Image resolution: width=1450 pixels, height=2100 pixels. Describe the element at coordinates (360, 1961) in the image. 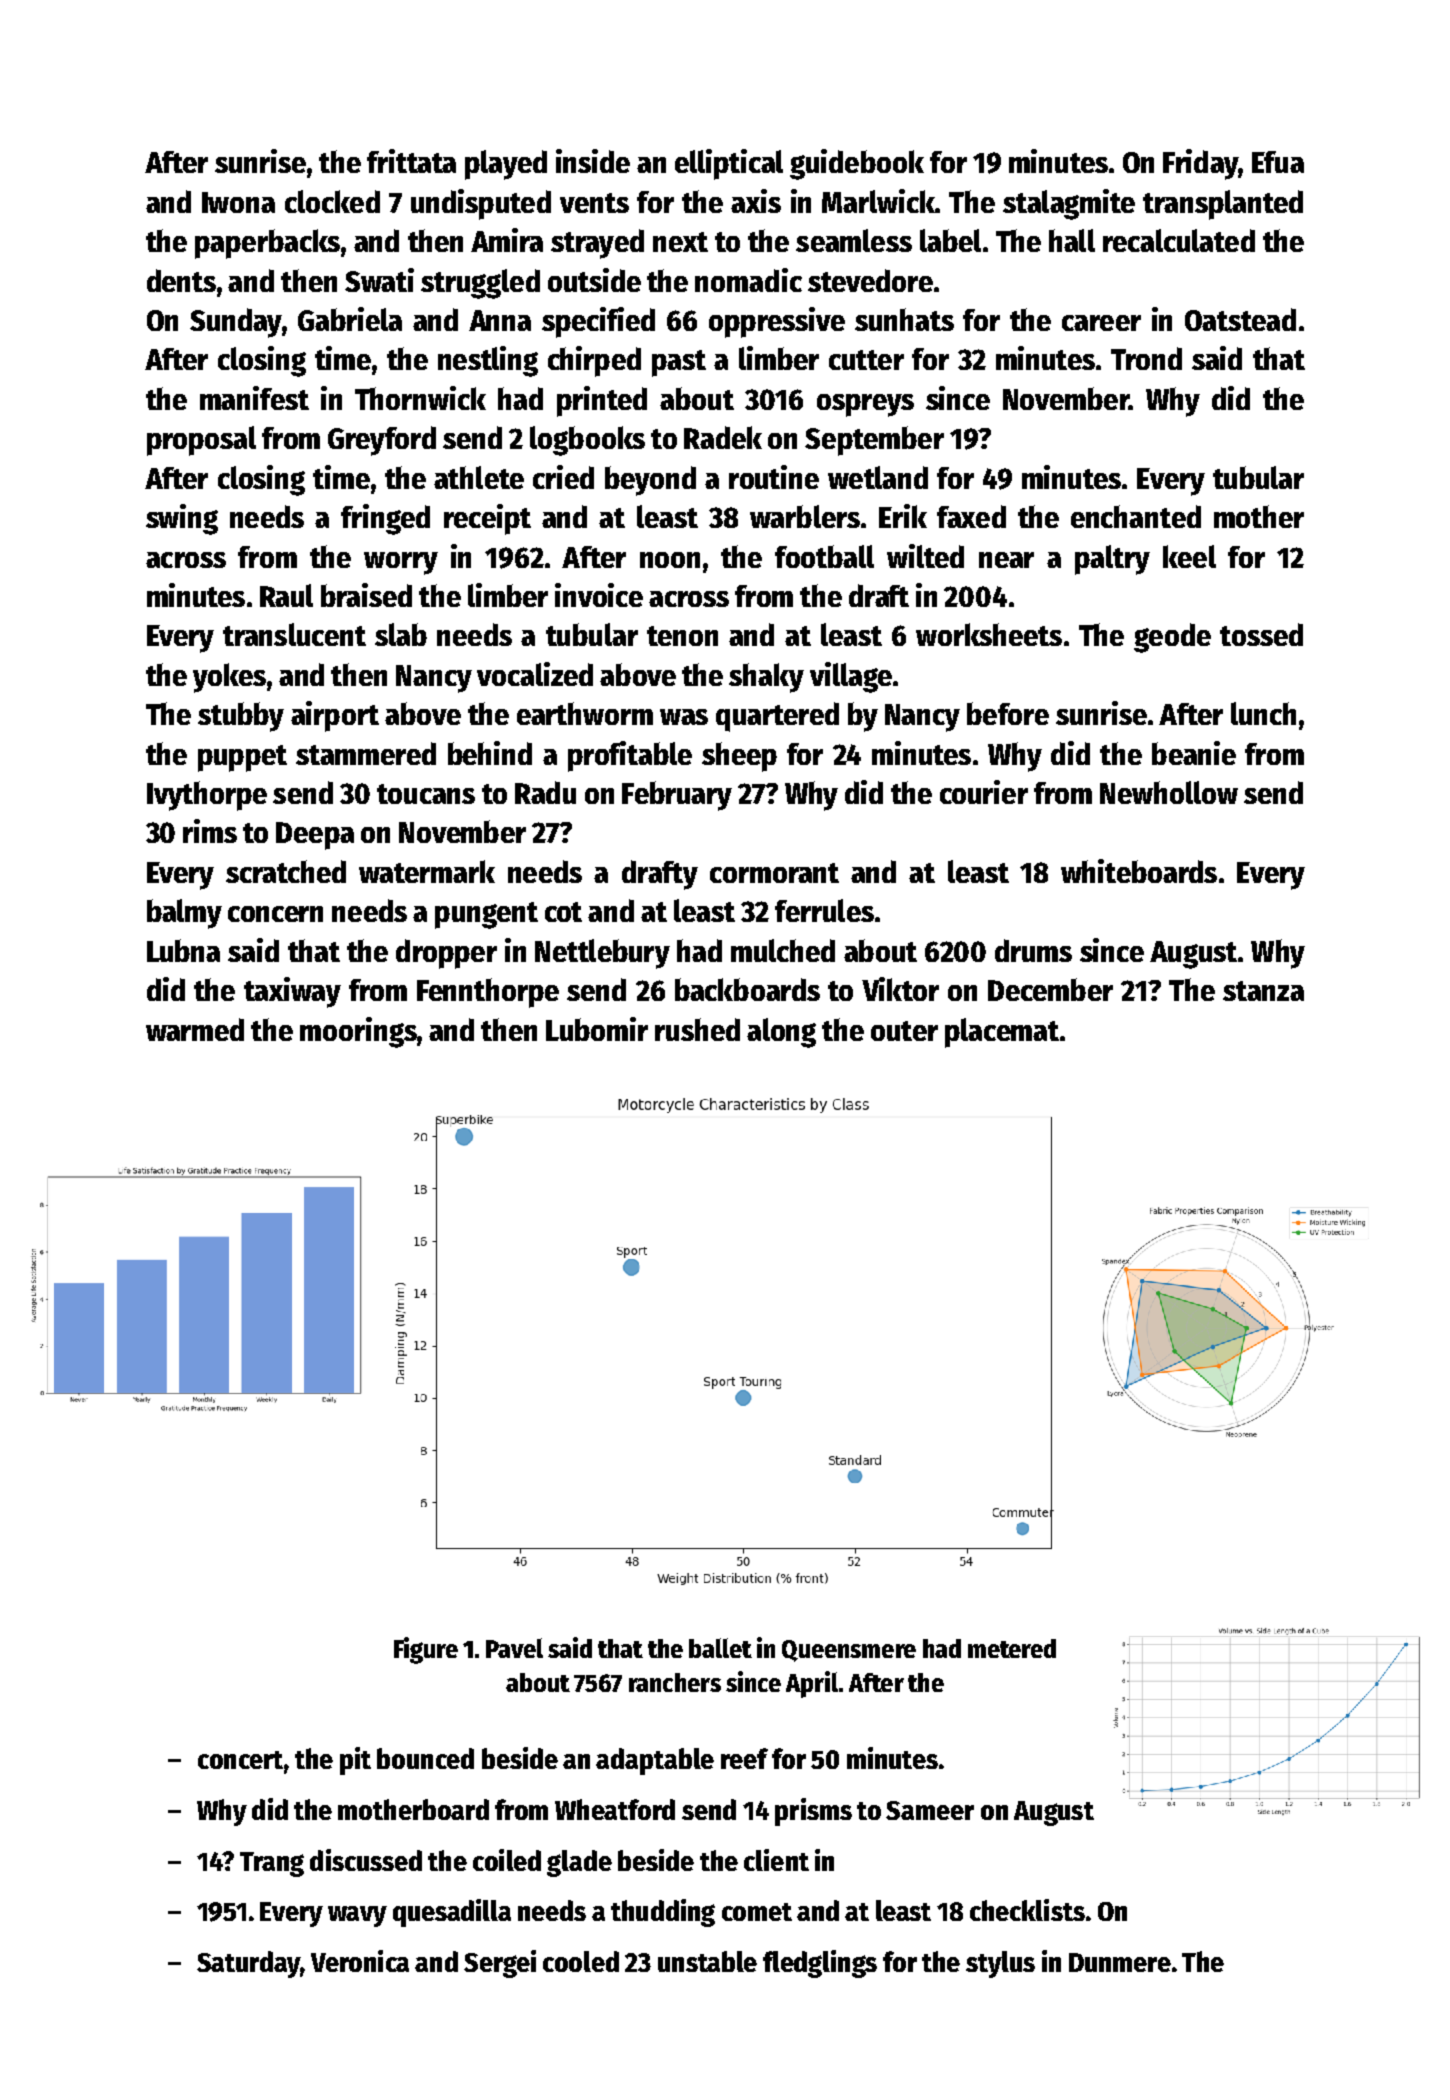

I see `Veronica` at that location.
